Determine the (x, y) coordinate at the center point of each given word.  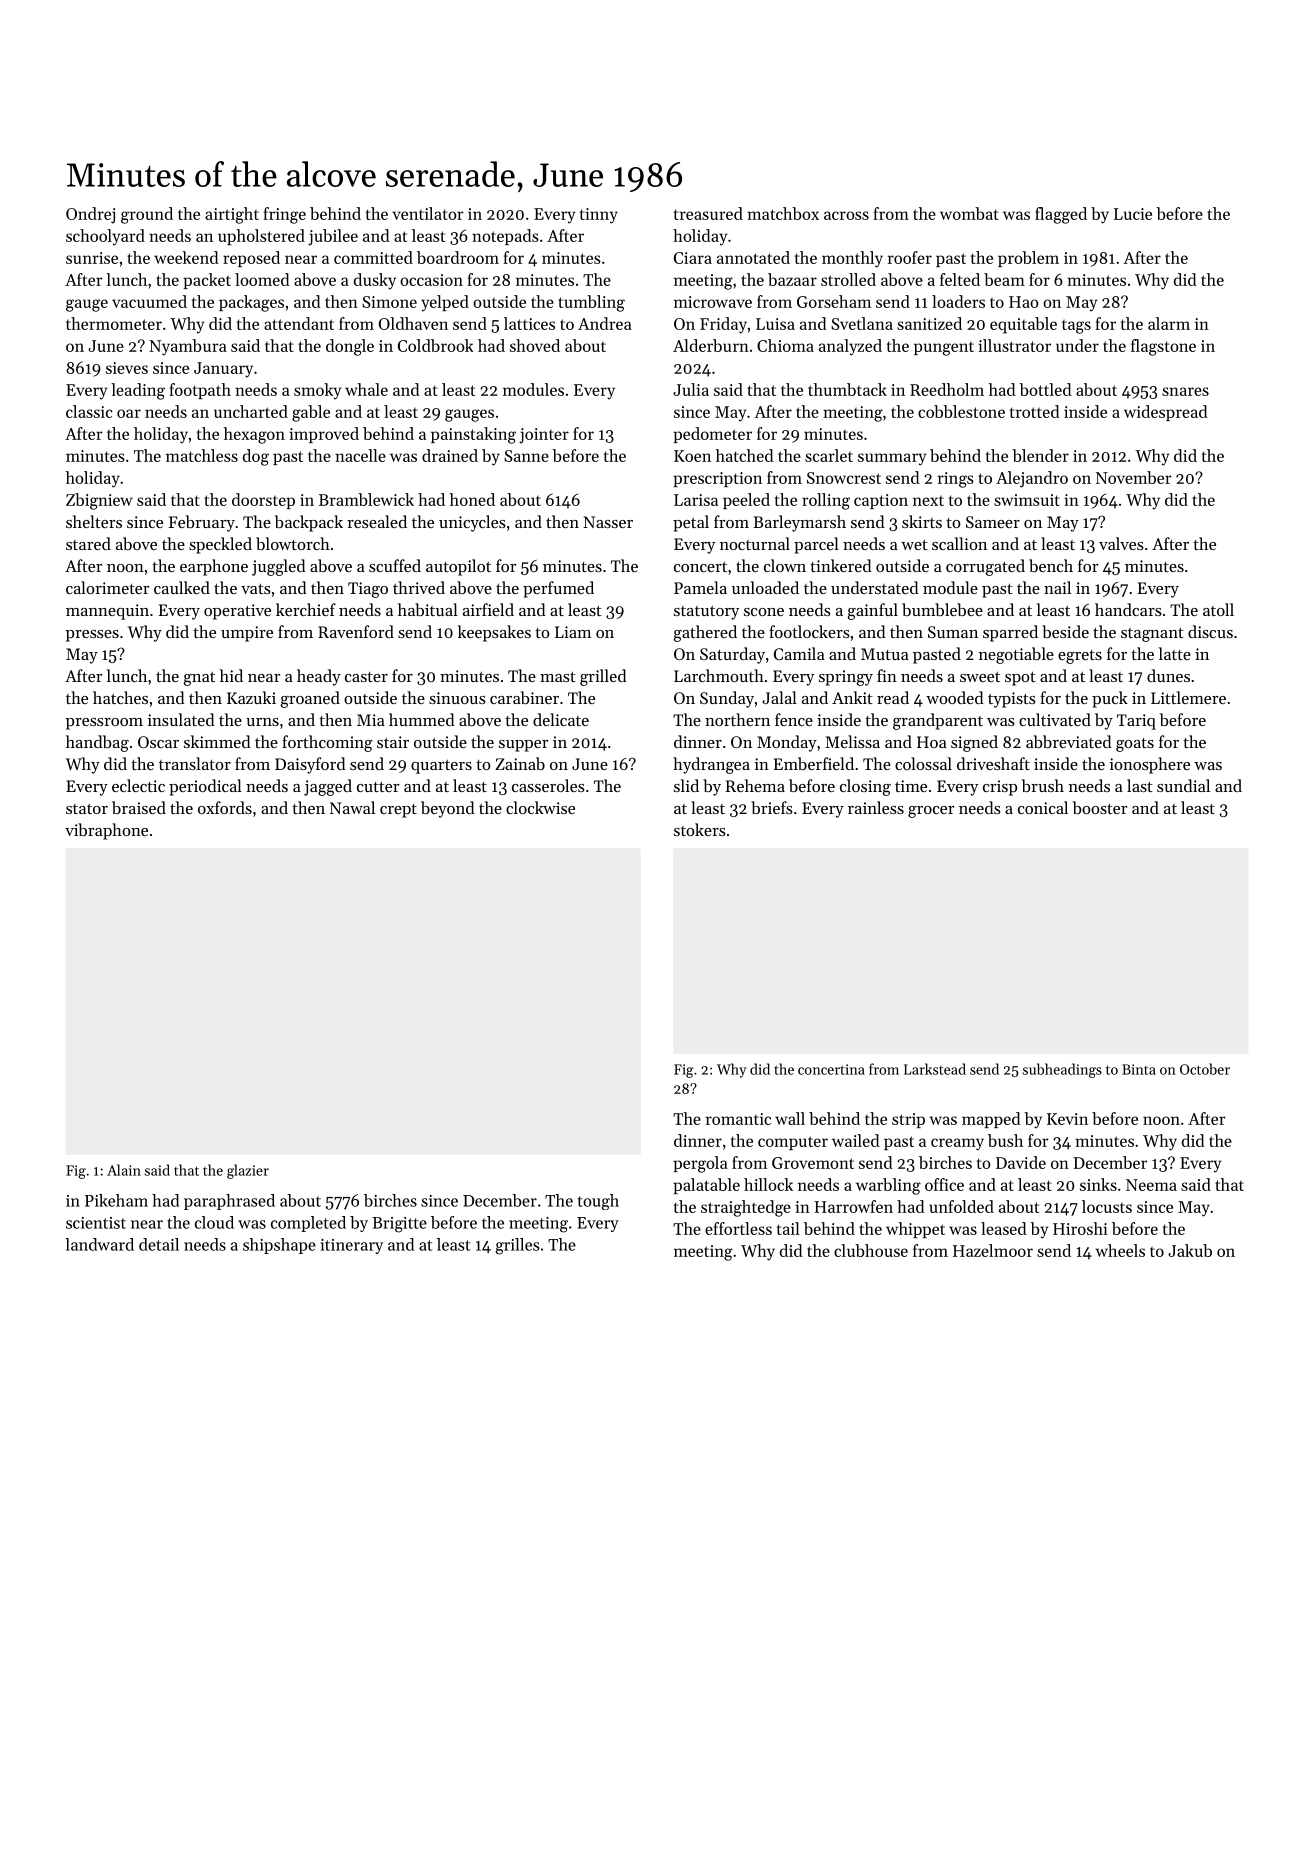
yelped (445, 303)
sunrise (92, 258)
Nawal (352, 807)
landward (99, 1244)
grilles (518, 1246)
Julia (691, 389)
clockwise (540, 807)
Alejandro (1032, 479)
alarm (1169, 323)
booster (1100, 807)
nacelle (360, 455)
